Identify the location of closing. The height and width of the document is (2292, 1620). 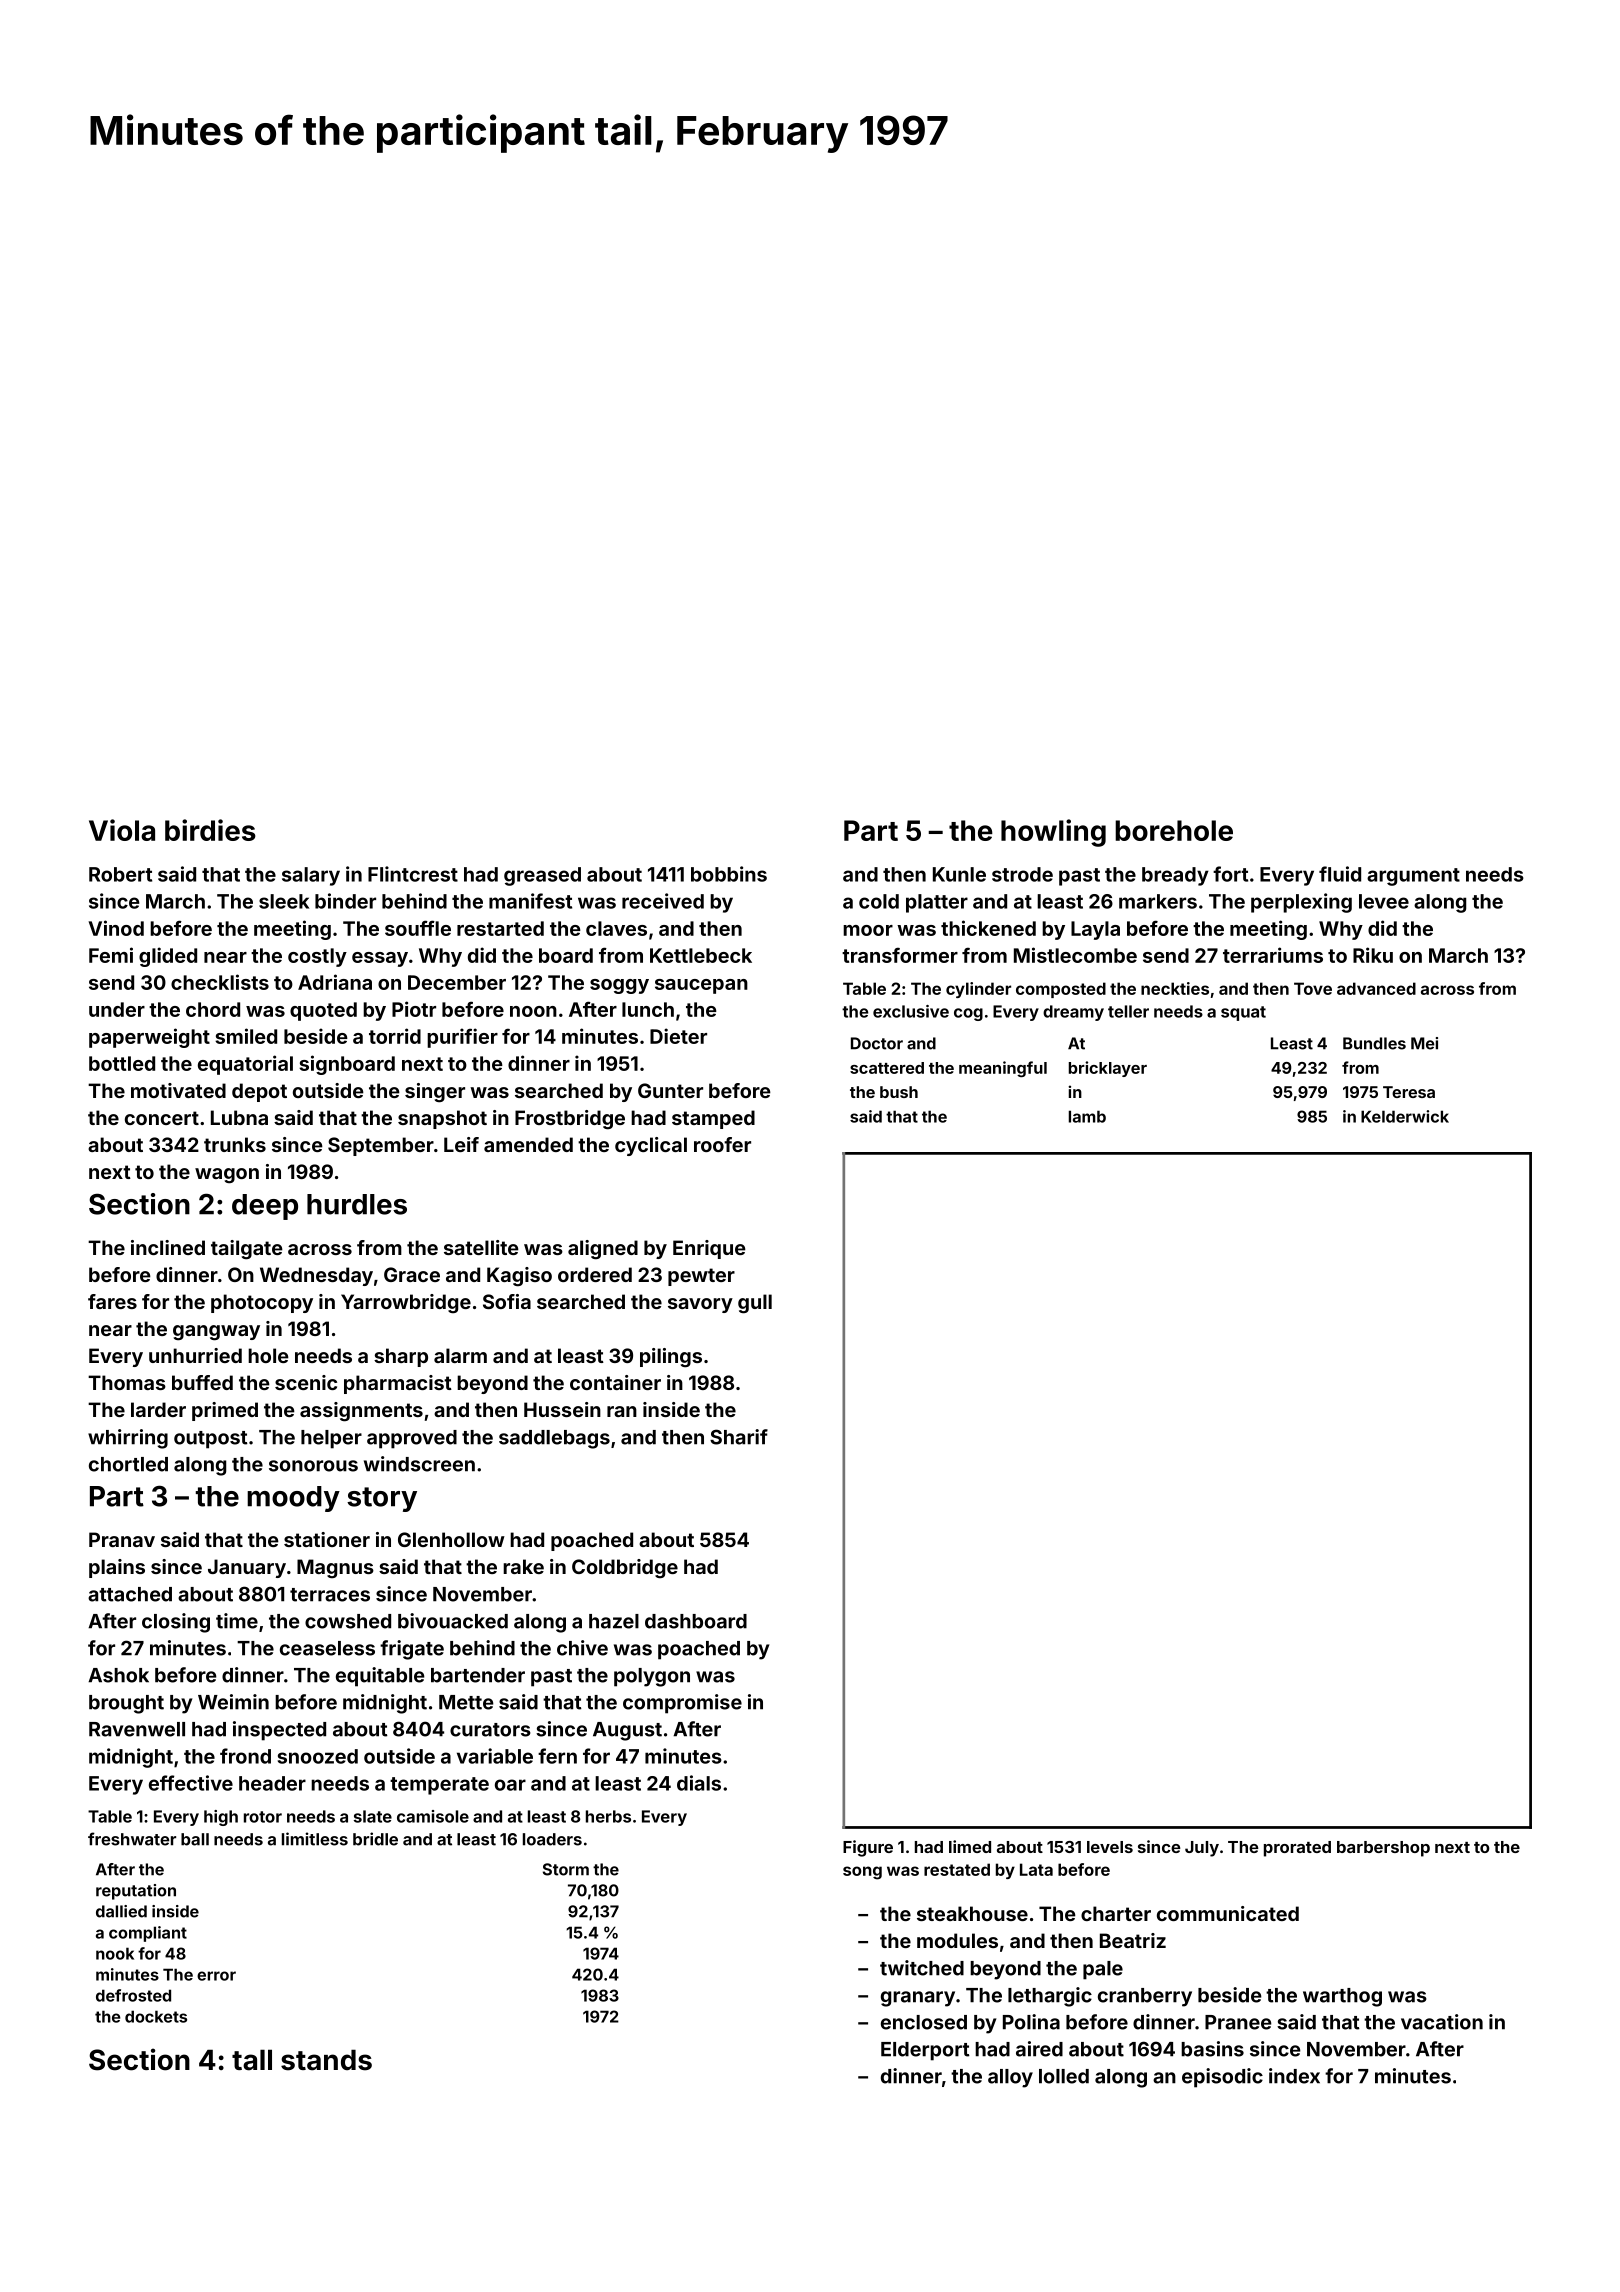
(176, 1623).
